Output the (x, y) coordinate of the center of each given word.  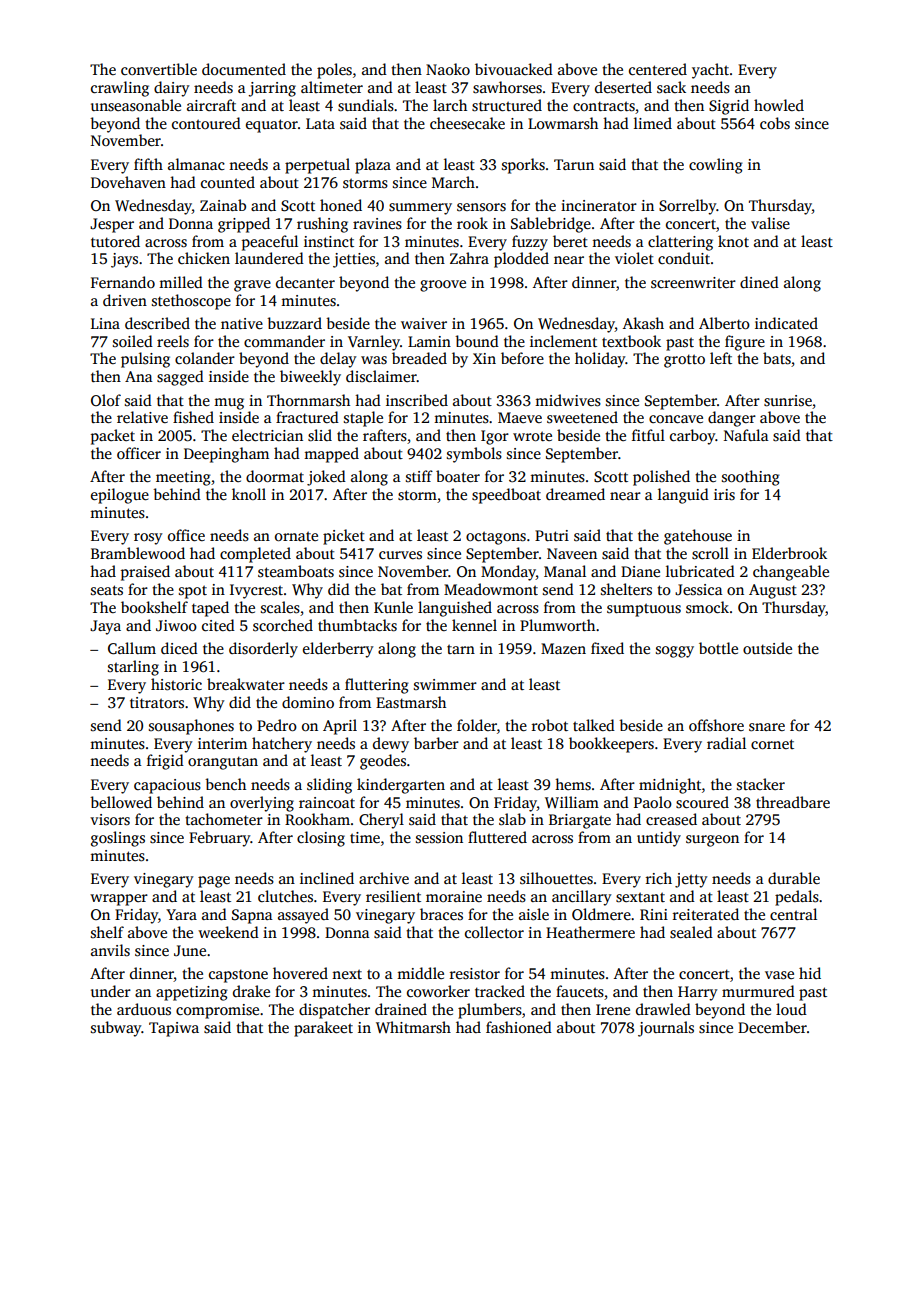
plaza (373, 166)
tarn (461, 649)
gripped (244, 225)
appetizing (192, 993)
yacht (710, 71)
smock (707, 607)
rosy (148, 539)
